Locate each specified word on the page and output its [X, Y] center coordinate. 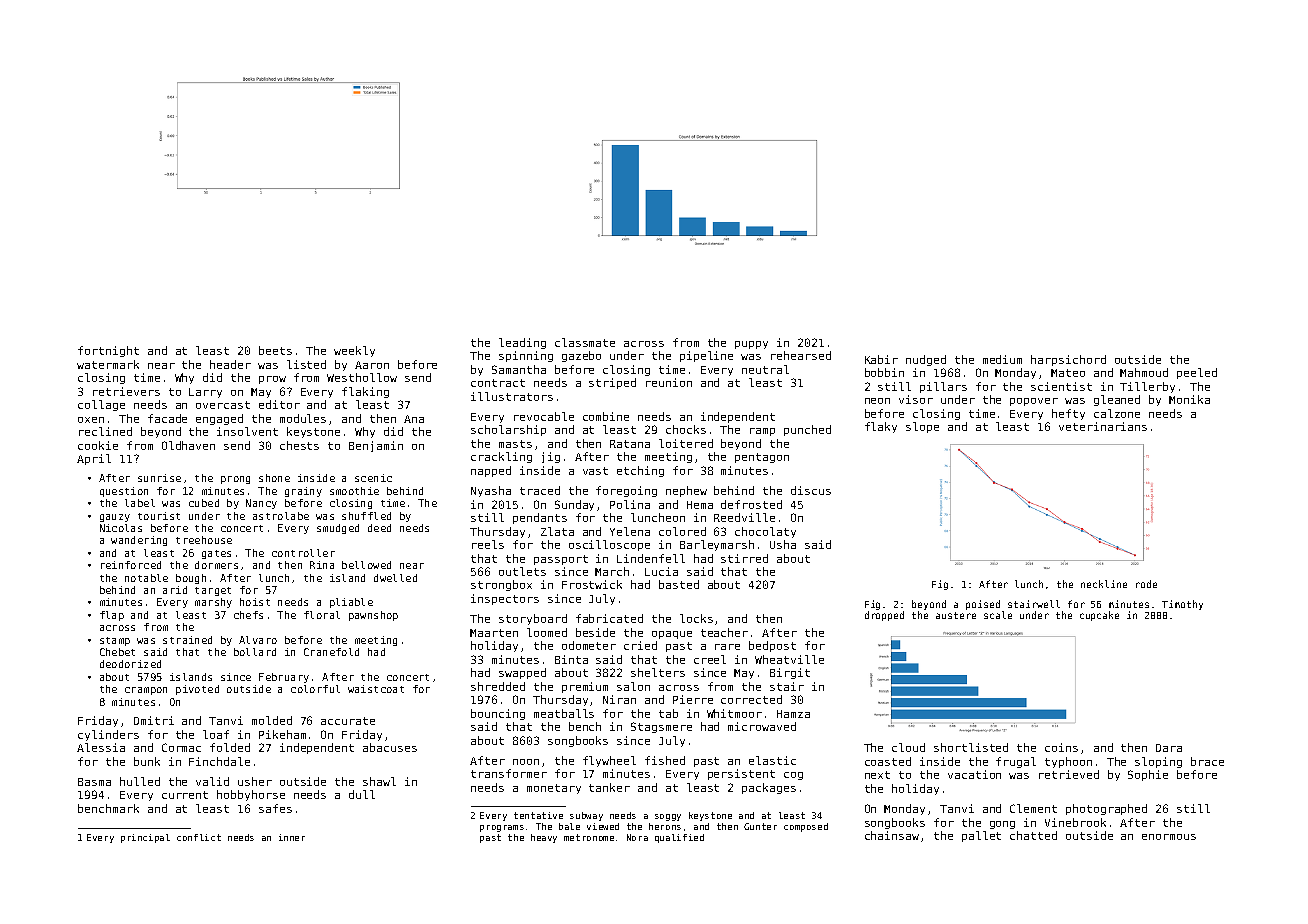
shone [274, 478]
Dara [1169, 748]
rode [1146, 584]
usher [255, 781]
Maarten [494, 633]
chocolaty [765, 532]
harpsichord [1068, 360]
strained [187, 640]
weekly [354, 351]
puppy [751, 345]
